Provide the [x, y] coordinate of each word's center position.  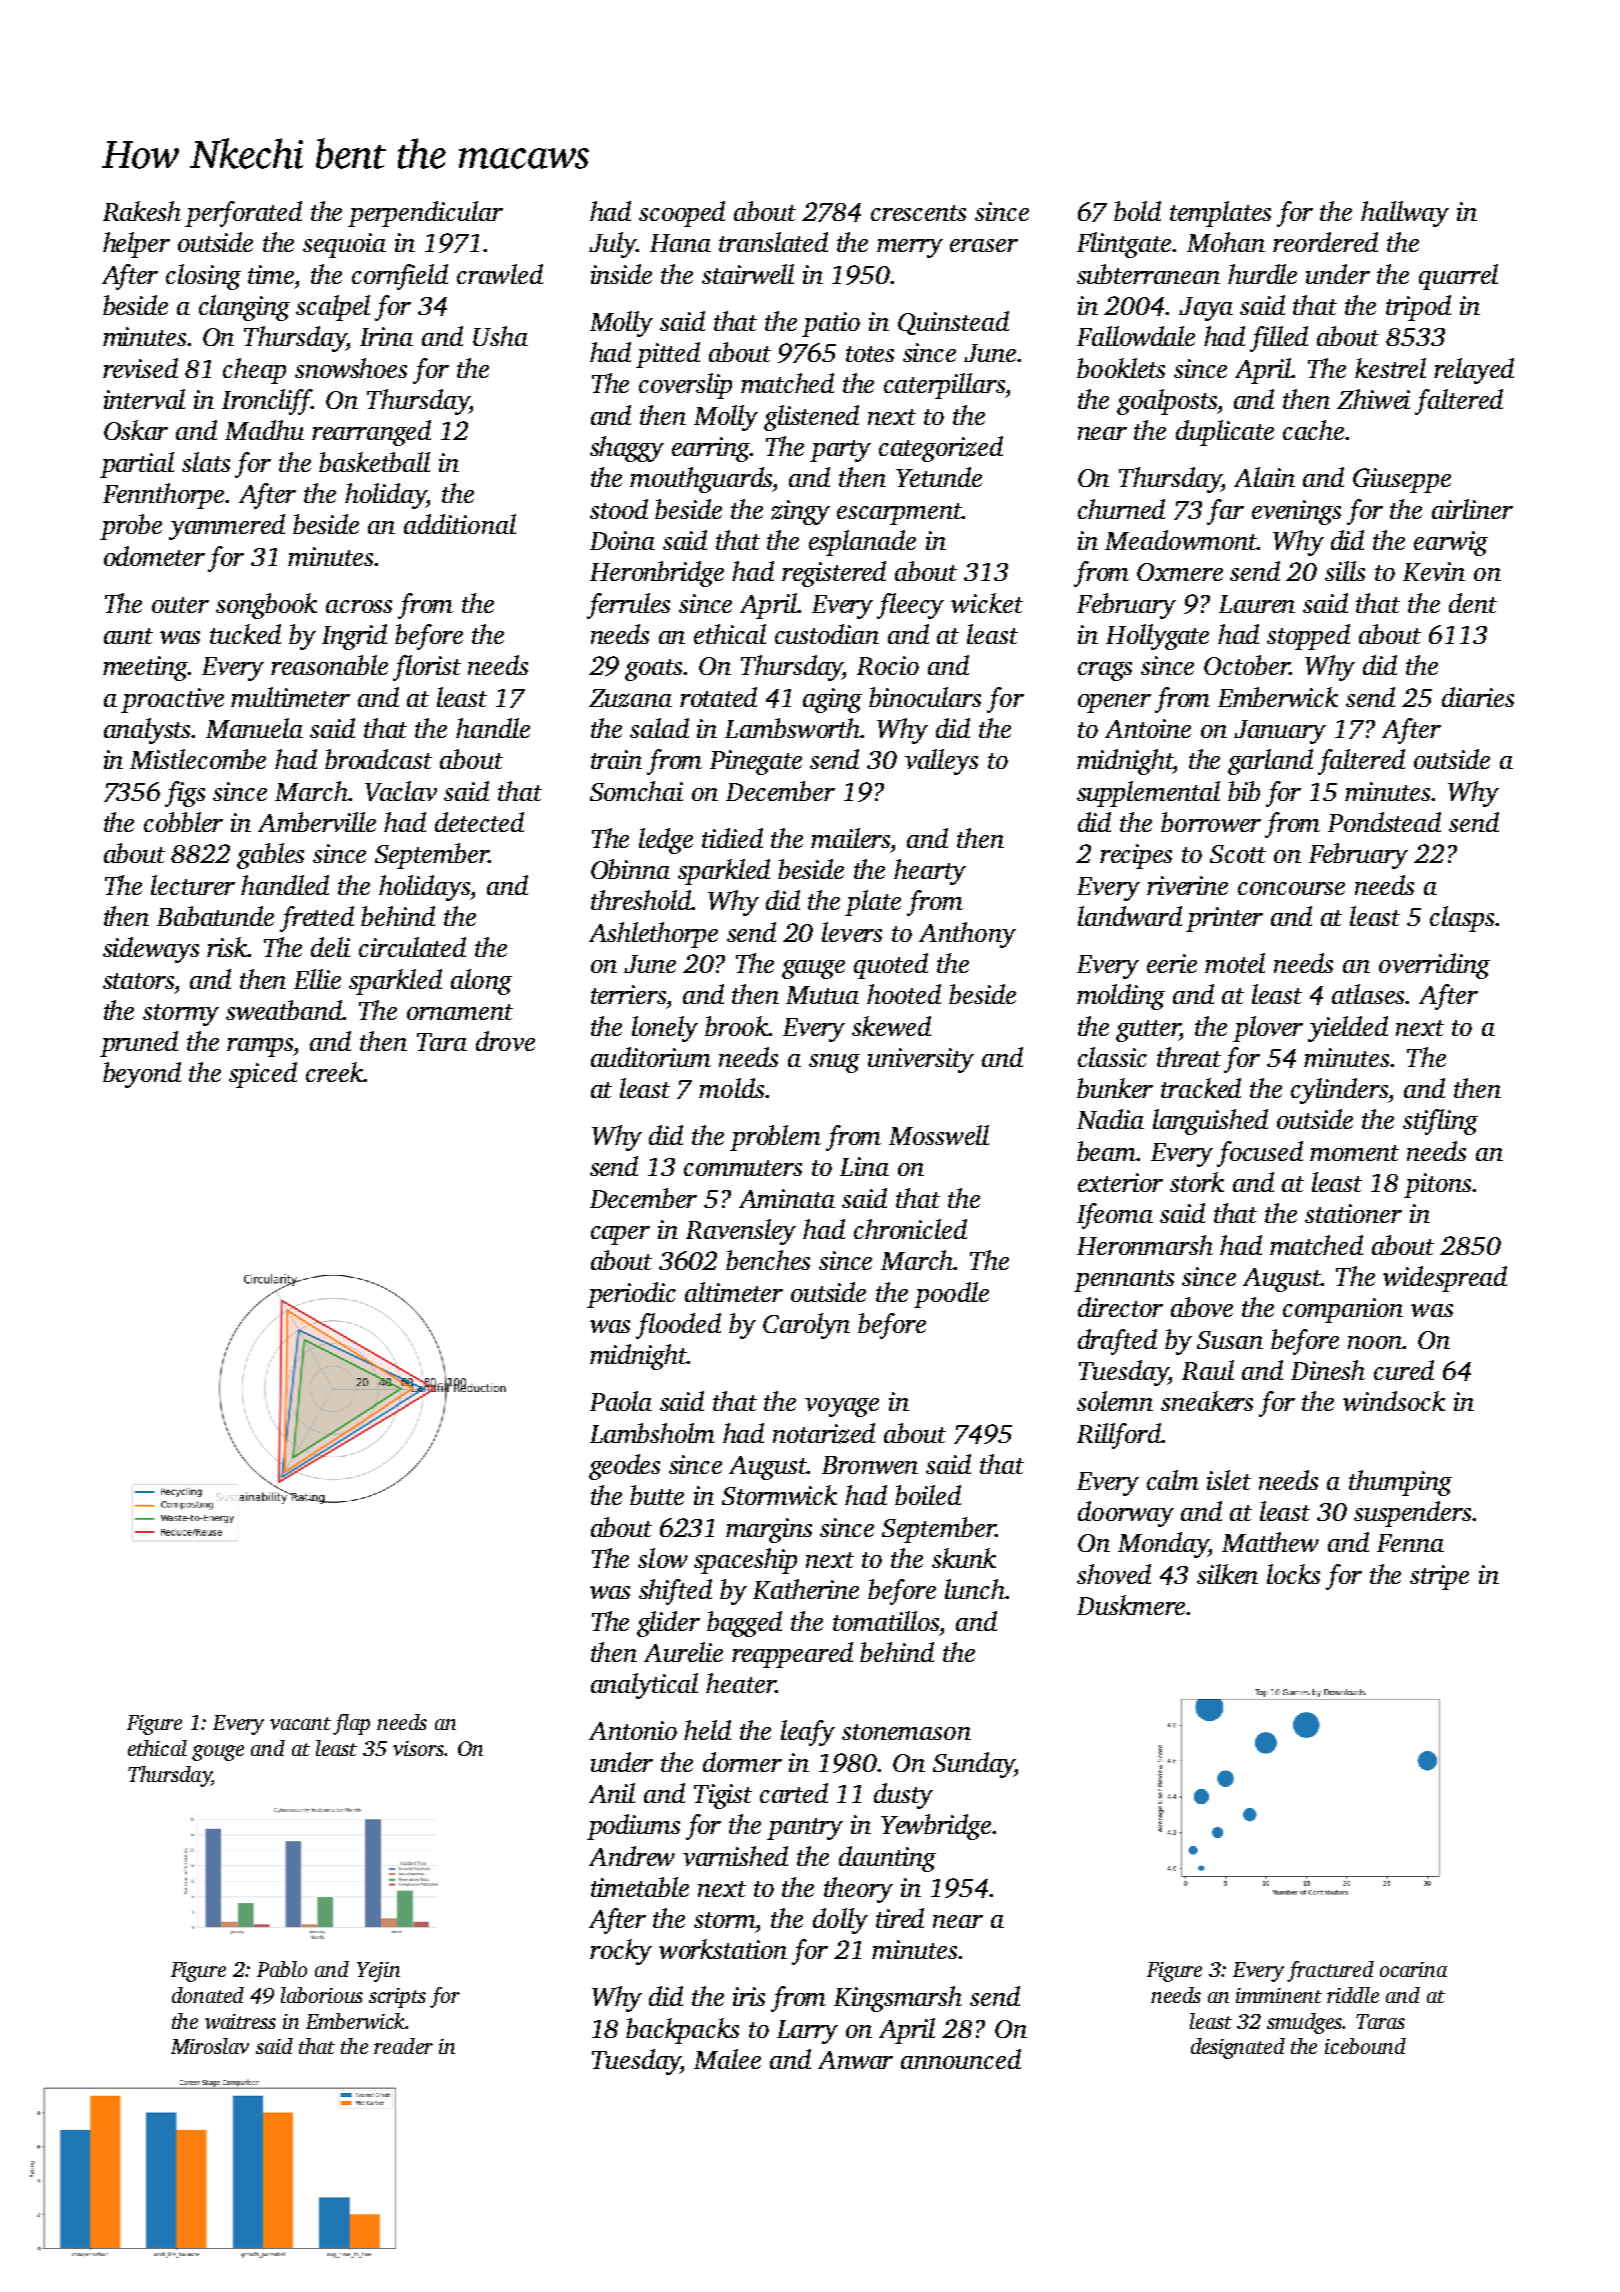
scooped [682, 214]
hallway [1405, 214]
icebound [1365, 2046]
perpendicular [425, 214]
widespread [1445, 1279]
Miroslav [210, 2046]
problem [775, 1138]
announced [961, 2059]
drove [505, 1041]
